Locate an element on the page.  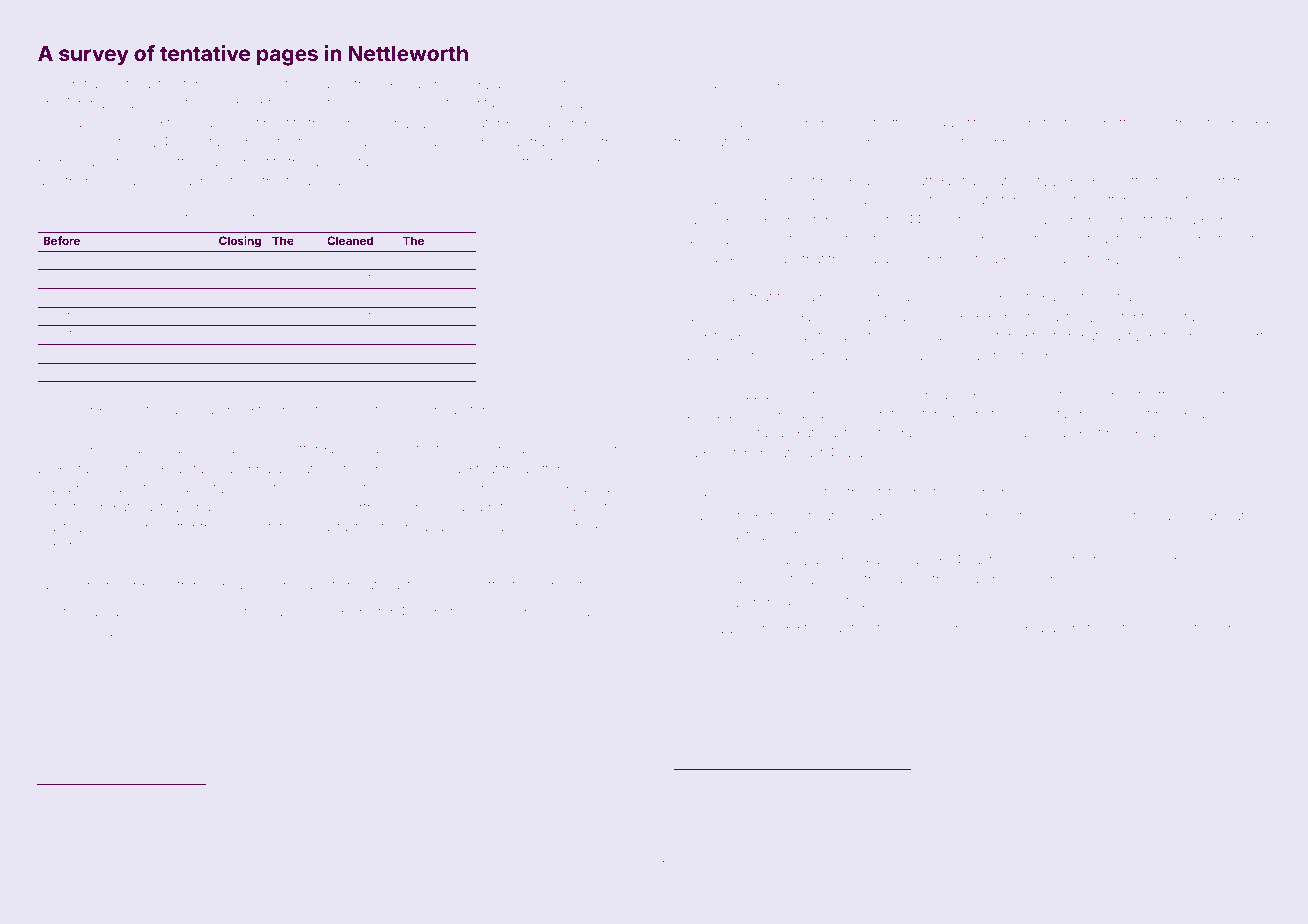
endless is located at coordinates (234, 797).
